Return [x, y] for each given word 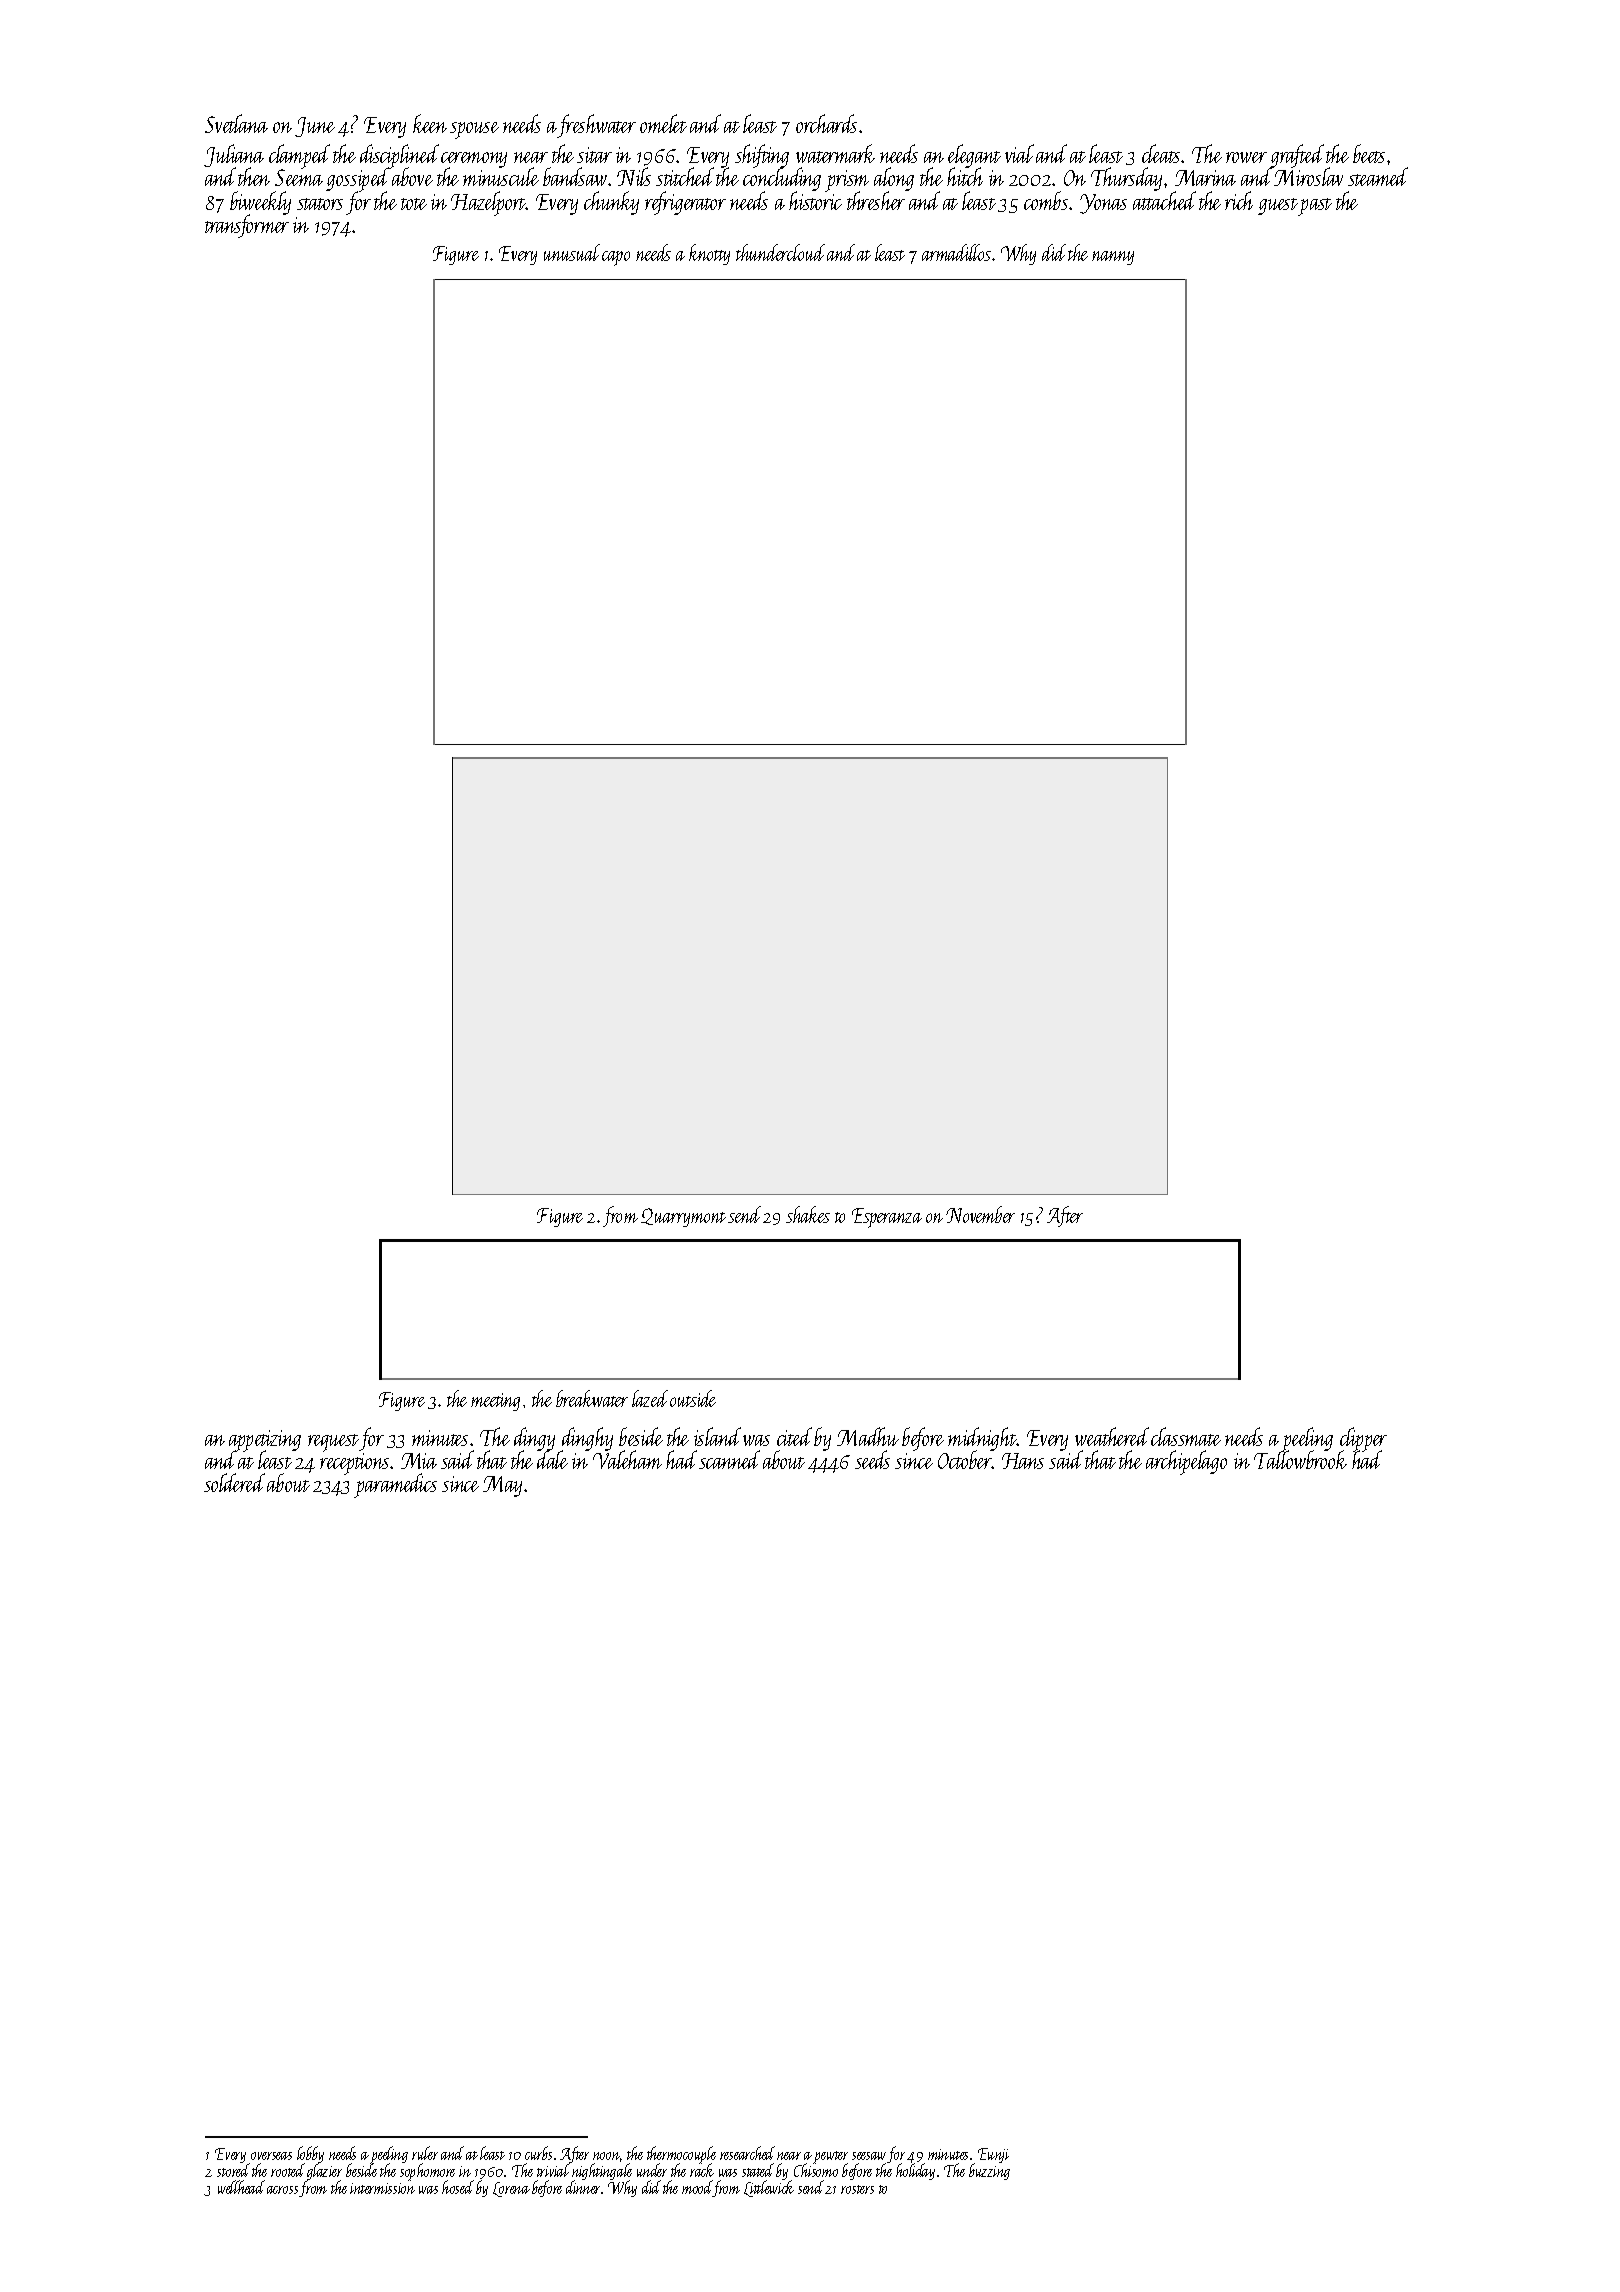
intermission [382, 2188]
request [333, 1443]
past [1315, 207]
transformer [247, 226]
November [980, 1214]
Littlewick [769, 2189]
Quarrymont [683, 1217]
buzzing [989, 2172]
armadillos [956, 252]
